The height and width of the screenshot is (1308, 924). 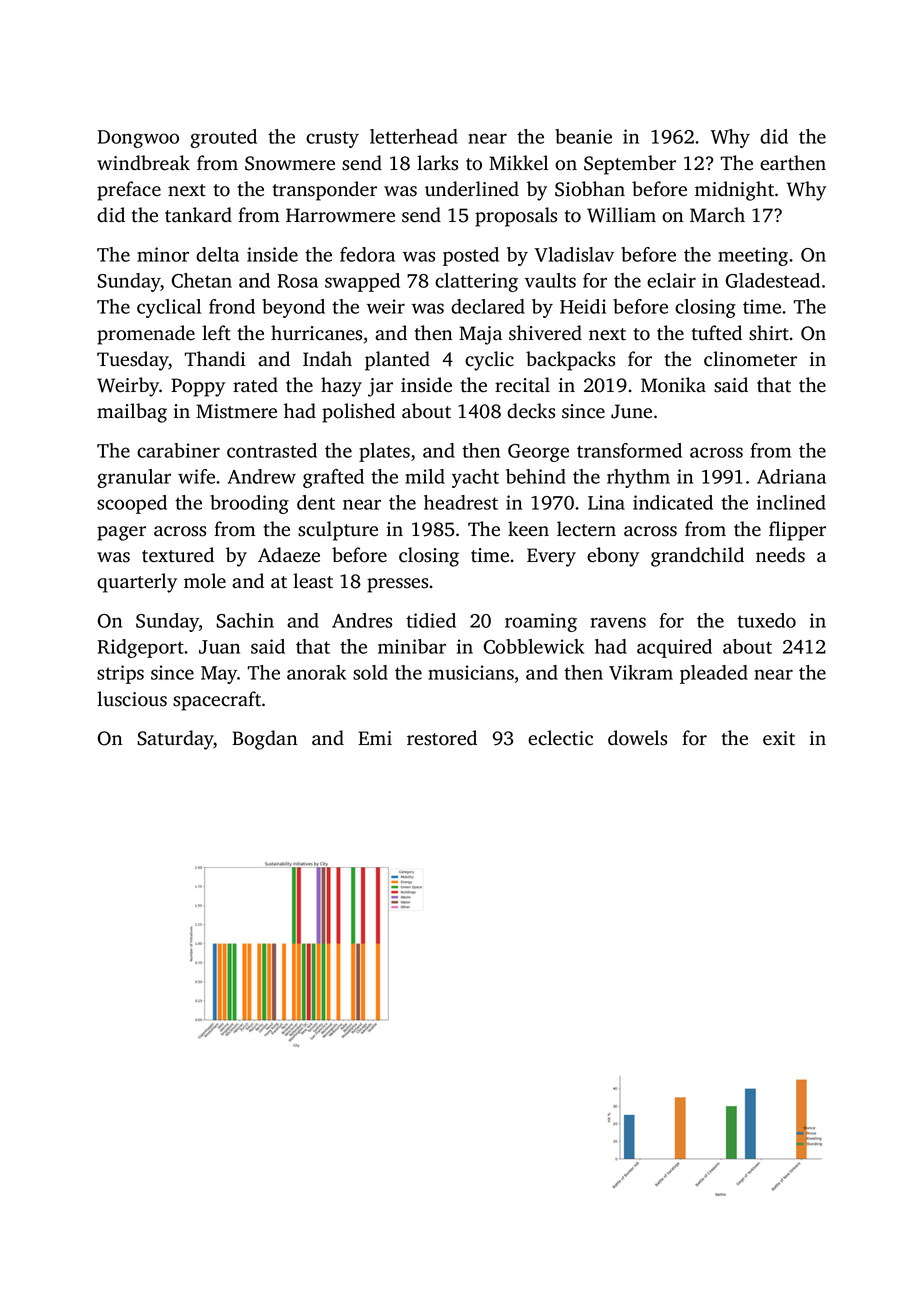 What do you see at coordinates (522, 385) in the screenshot?
I see `recital` at bounding box center [522, 385].
